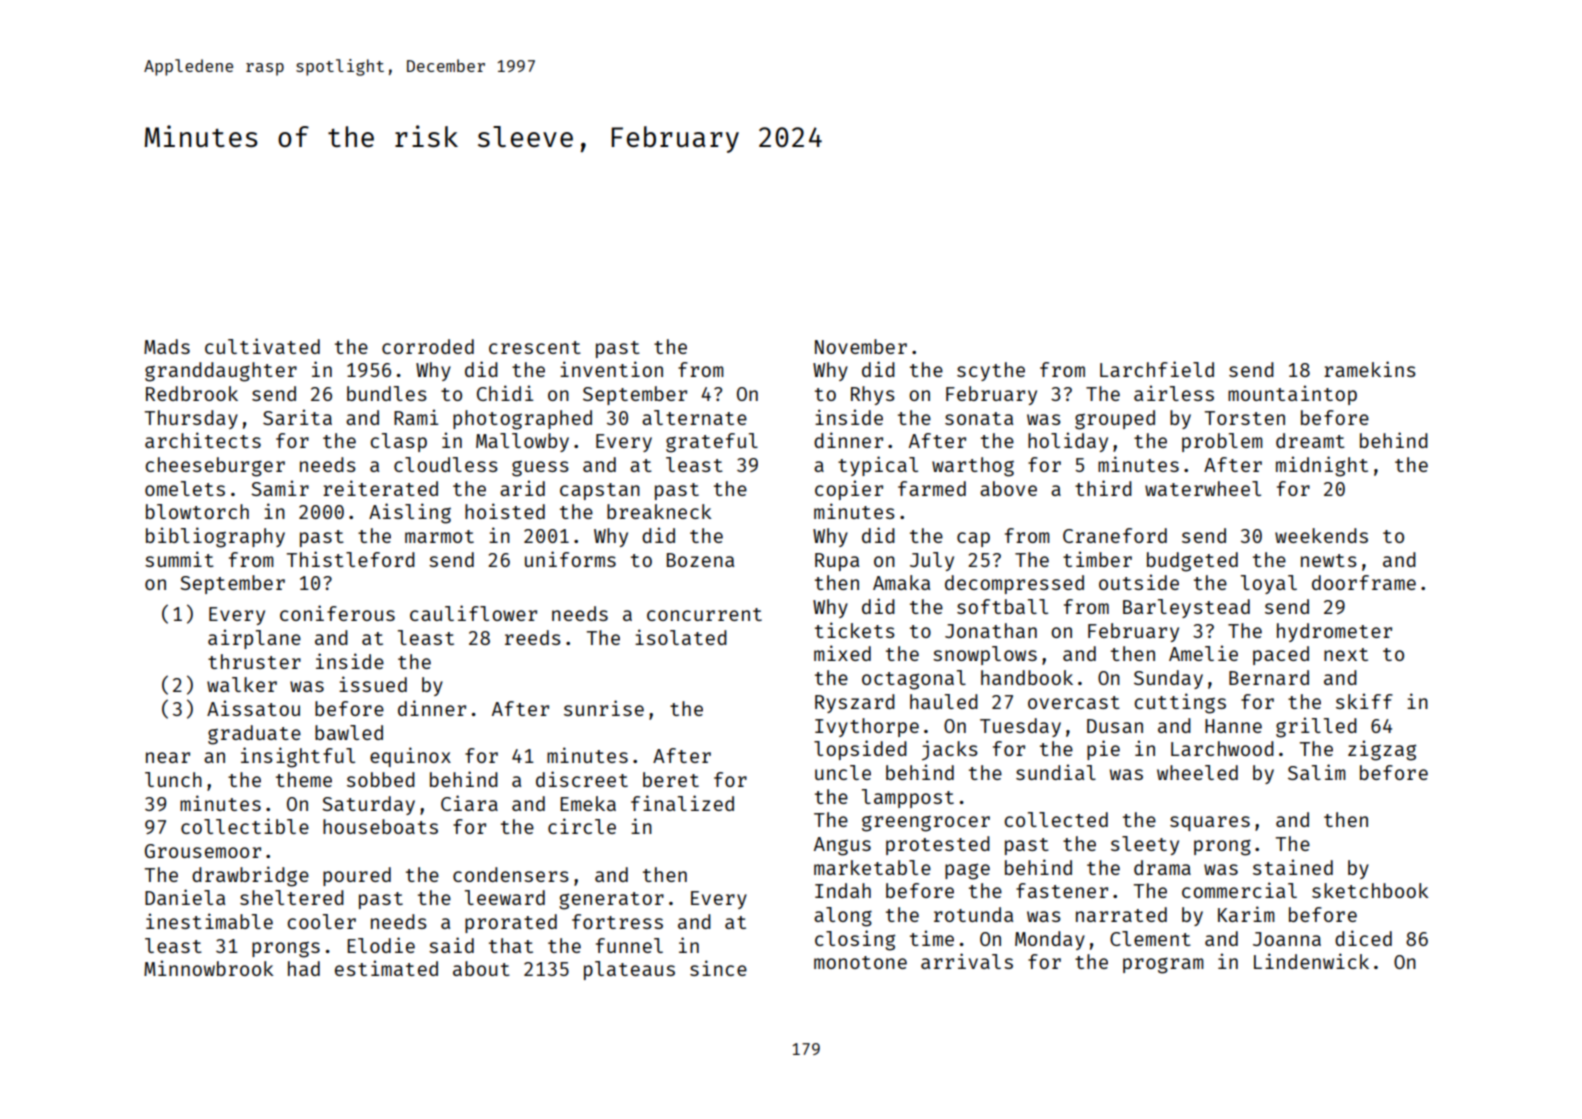 The height and width of the image is (1119, 1582). I want to click on marketable, so click(872, 867).
